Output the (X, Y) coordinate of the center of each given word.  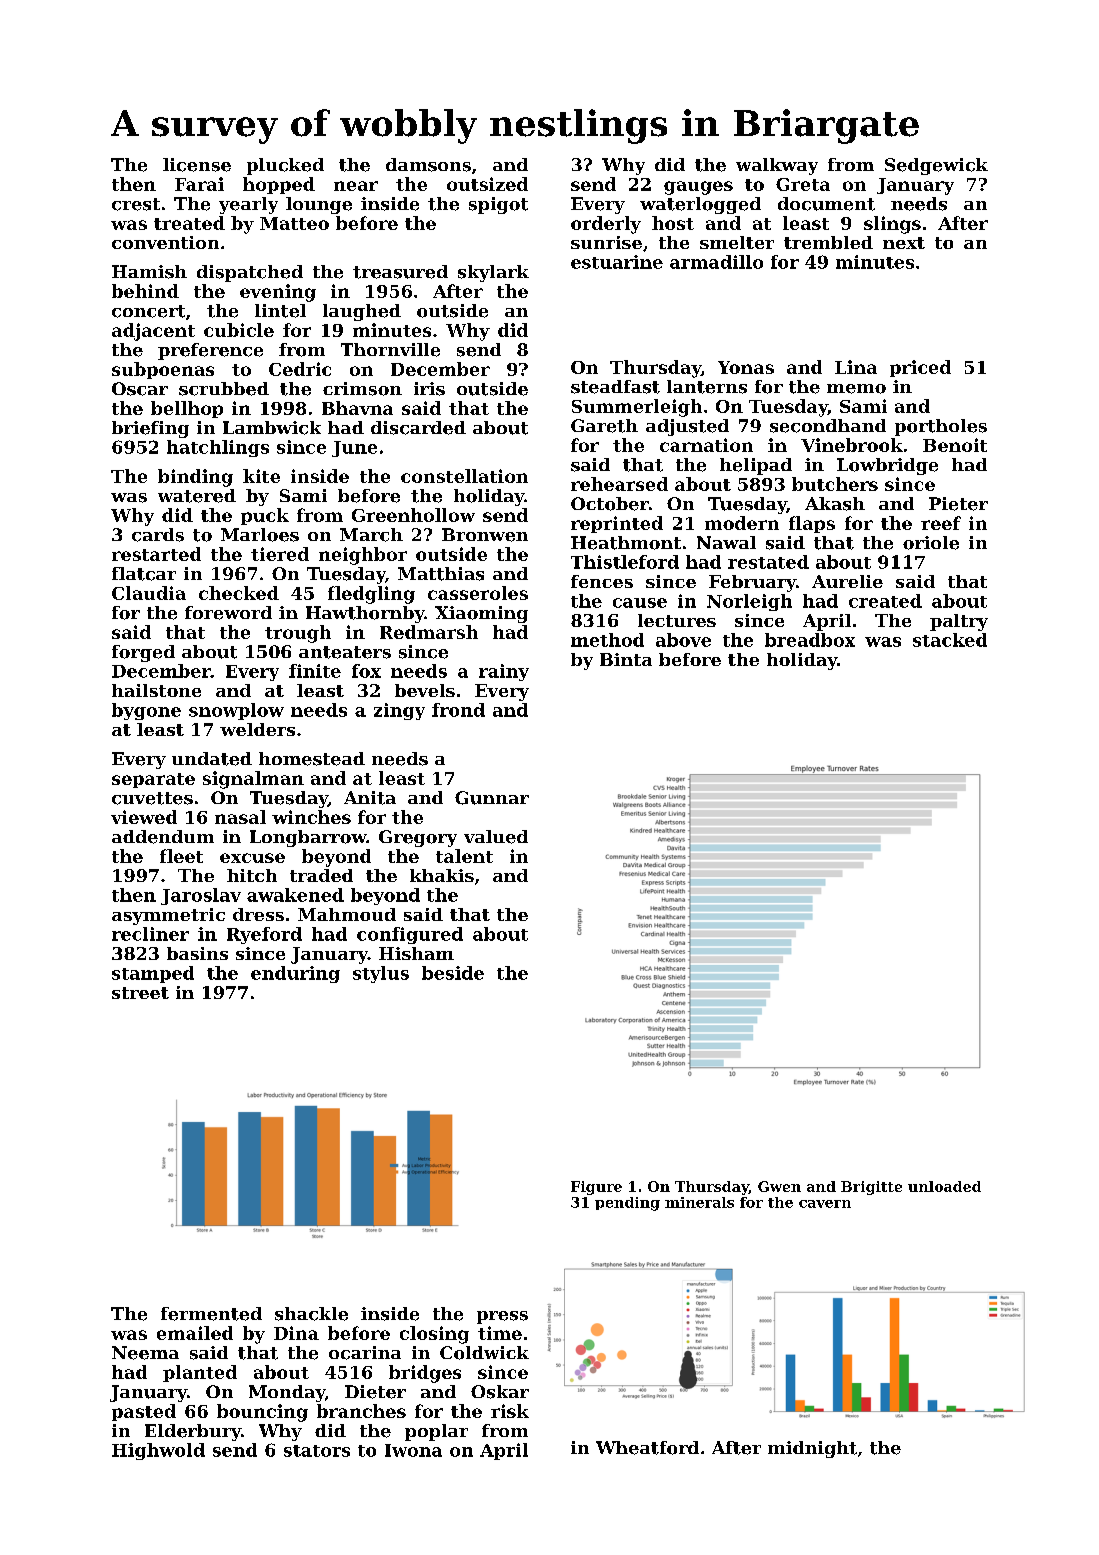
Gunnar (492, 798)
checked (239, 593)
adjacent (153, 332)
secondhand (828, 426)
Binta (626, 659)
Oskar (500, 1392)
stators (317, 1451)
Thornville (390, 350)
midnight (812, 1449)
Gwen (779, 1186)
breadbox (810, 640)
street (140, 993)
